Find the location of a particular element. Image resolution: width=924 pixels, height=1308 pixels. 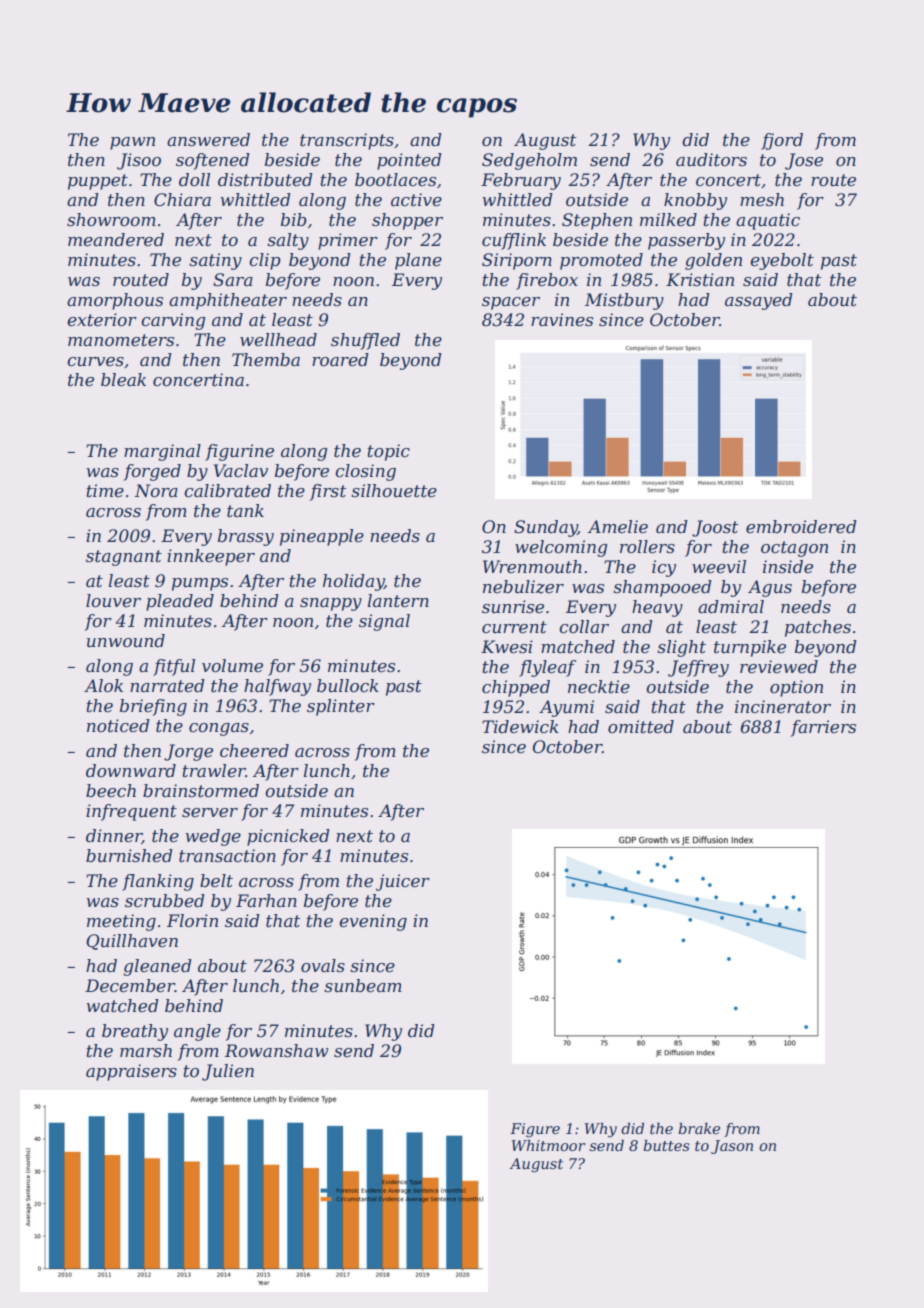

bullock is located at coordinates (348, 685).
